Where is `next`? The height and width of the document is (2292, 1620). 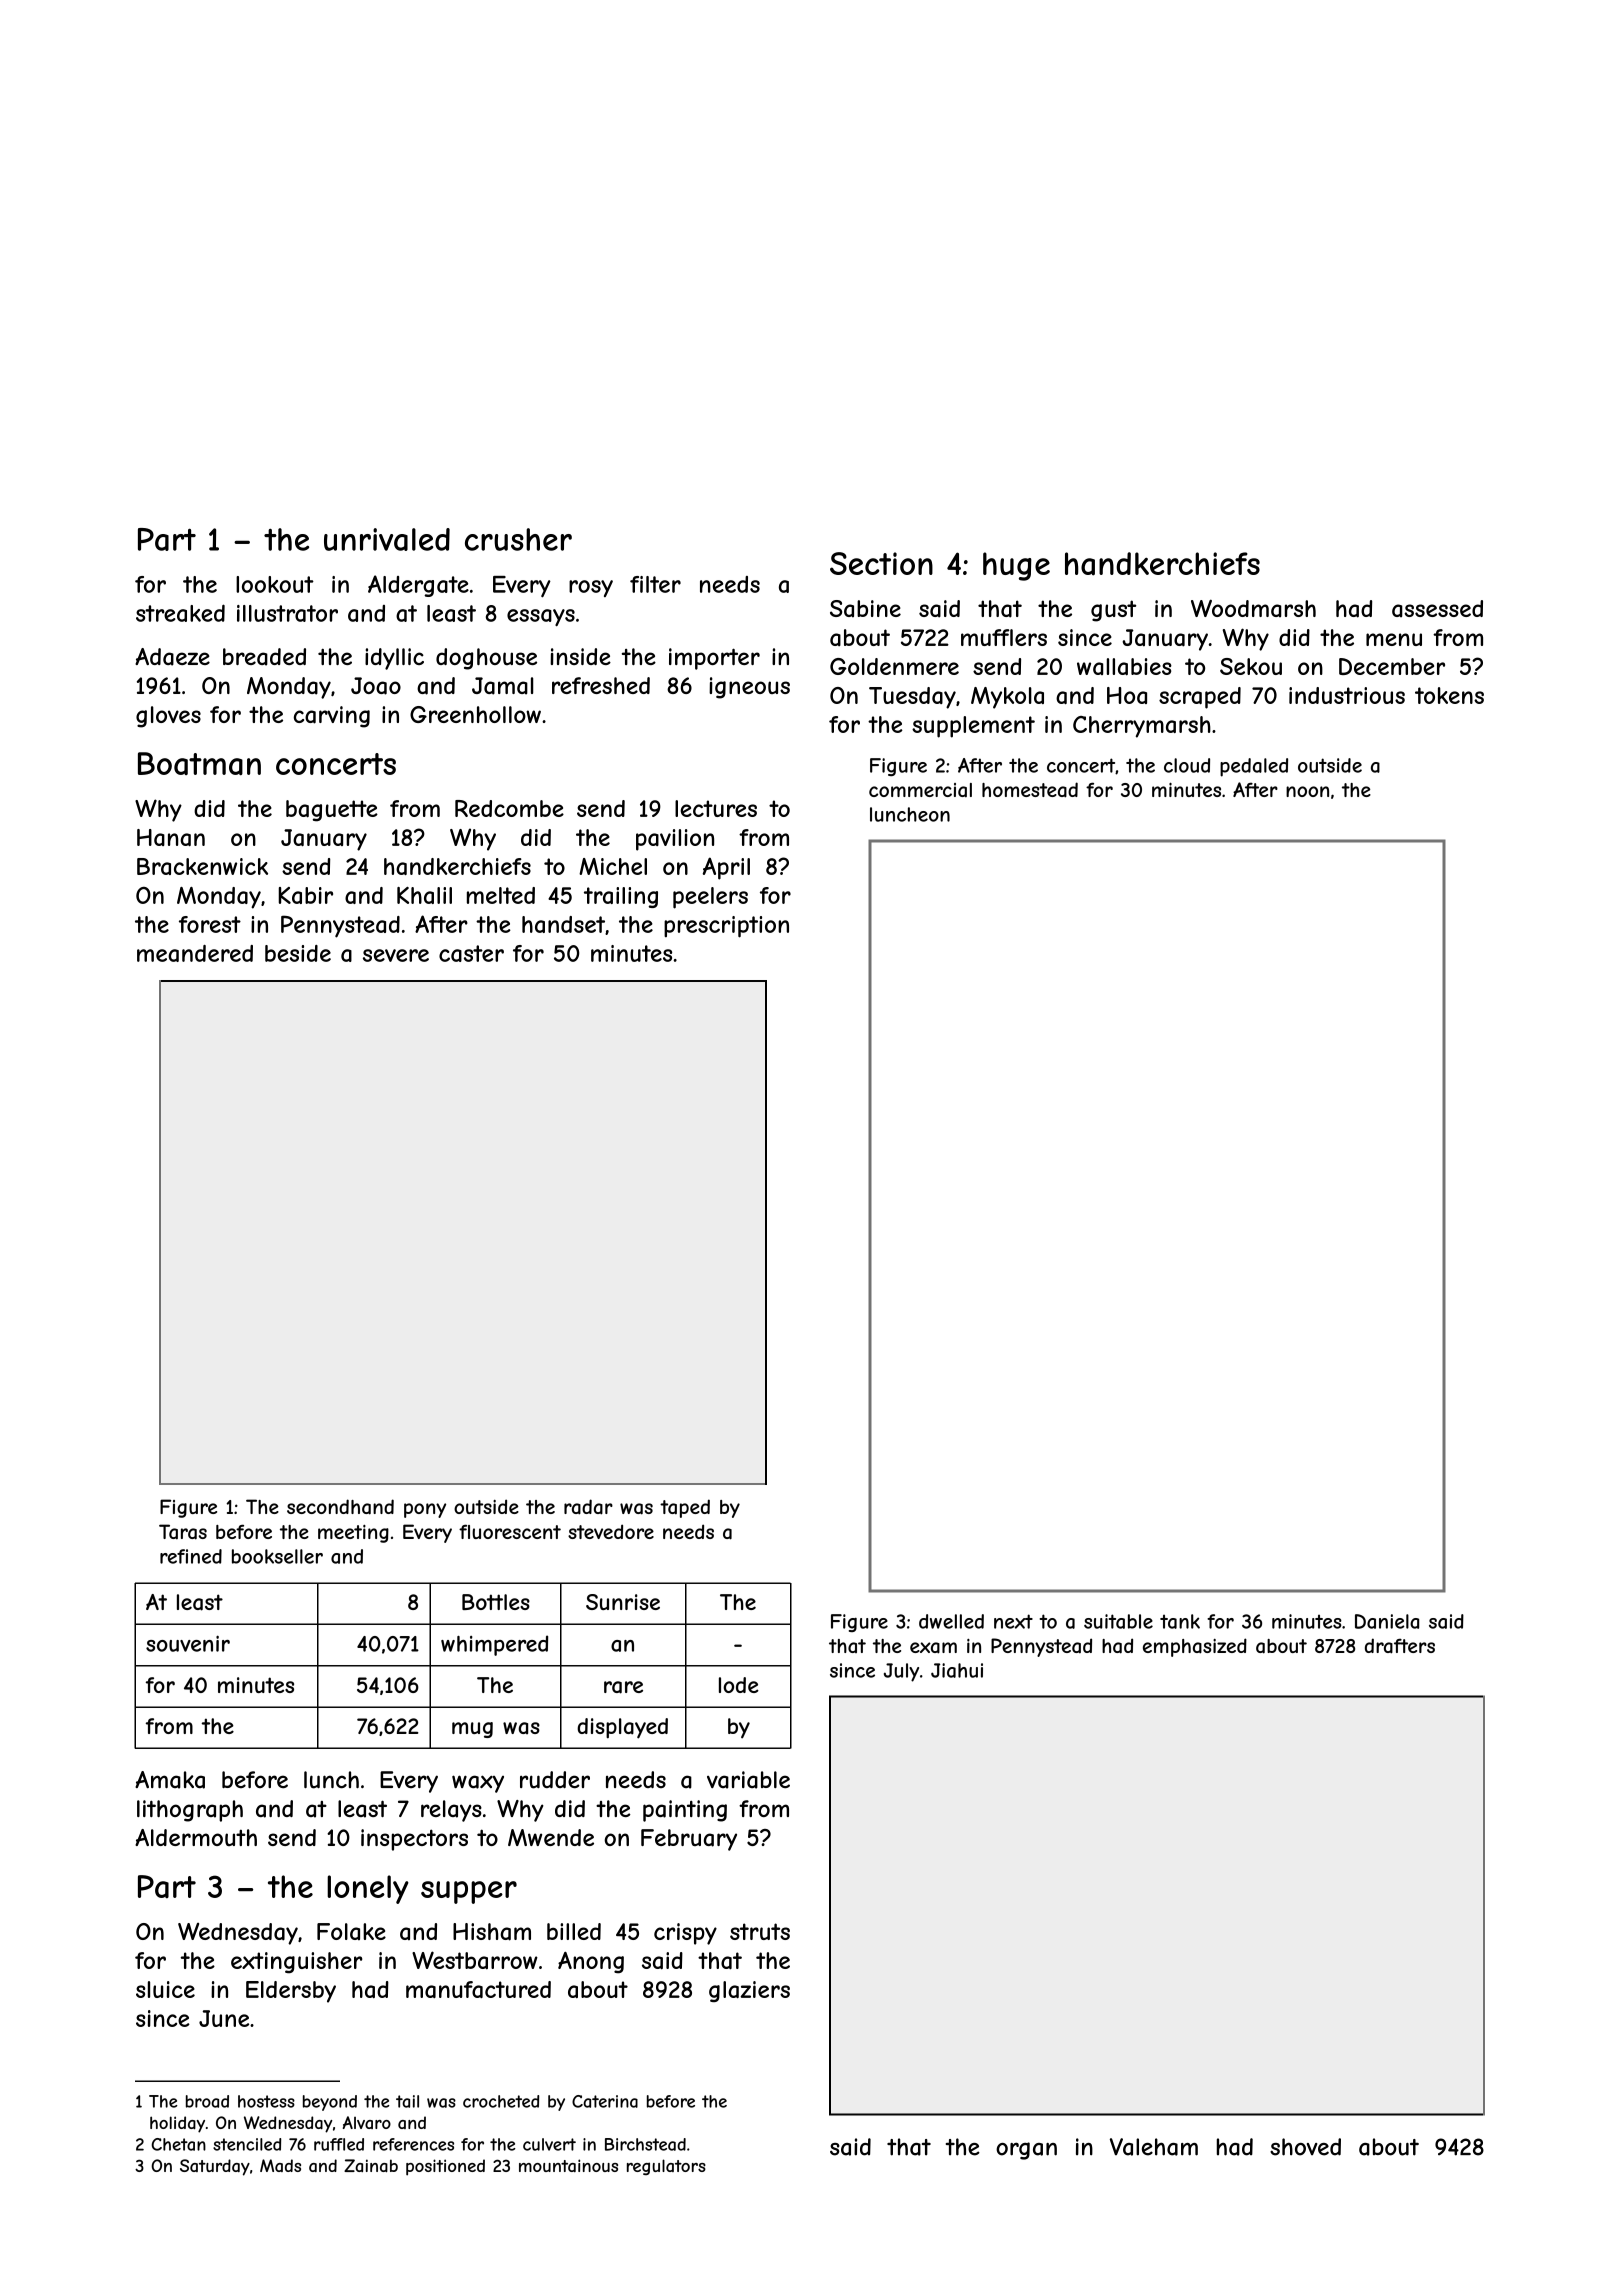
next is located at coordinates (1013, 1621).
